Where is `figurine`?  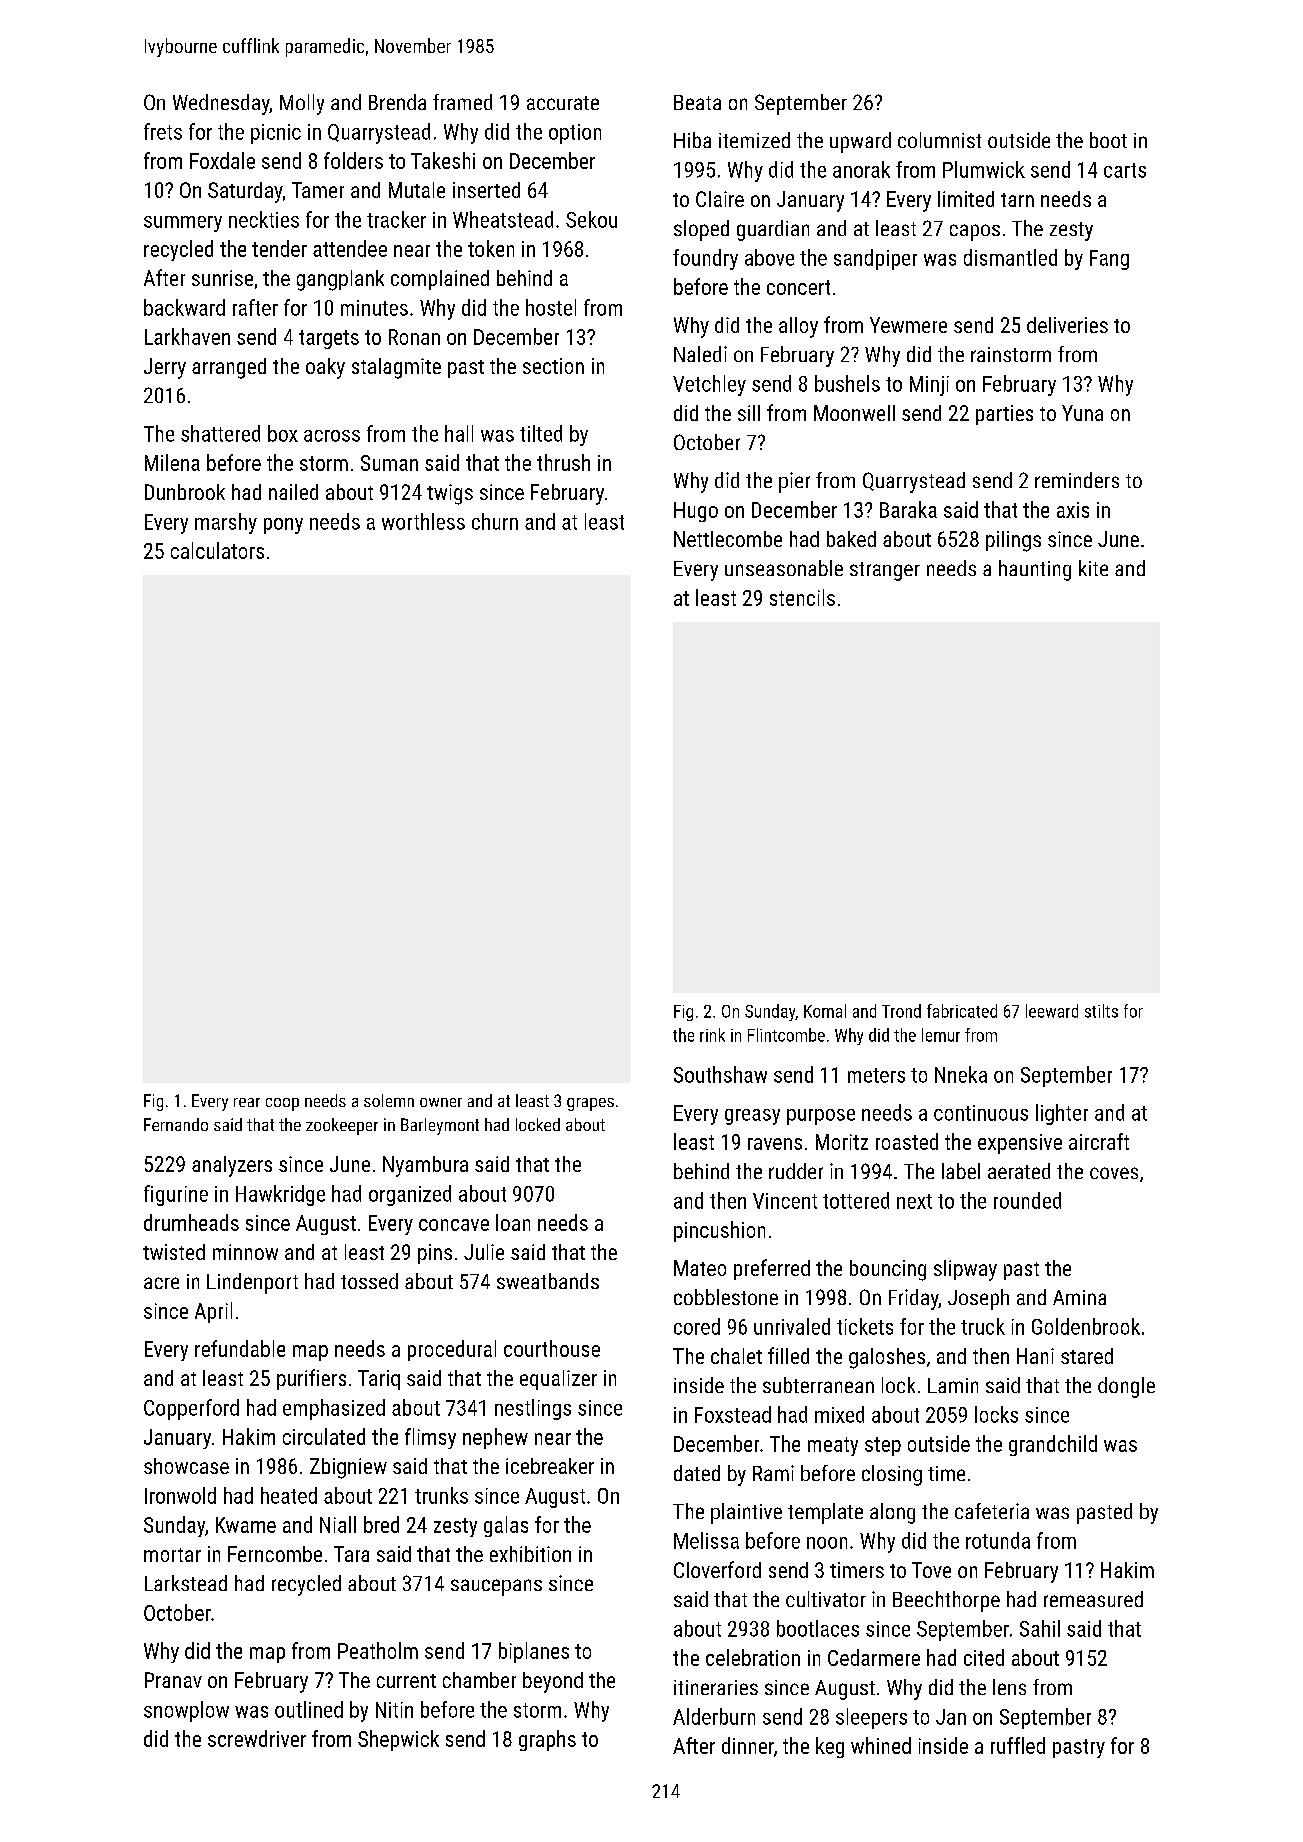
figurine is located at coordinates (176, 1195).
